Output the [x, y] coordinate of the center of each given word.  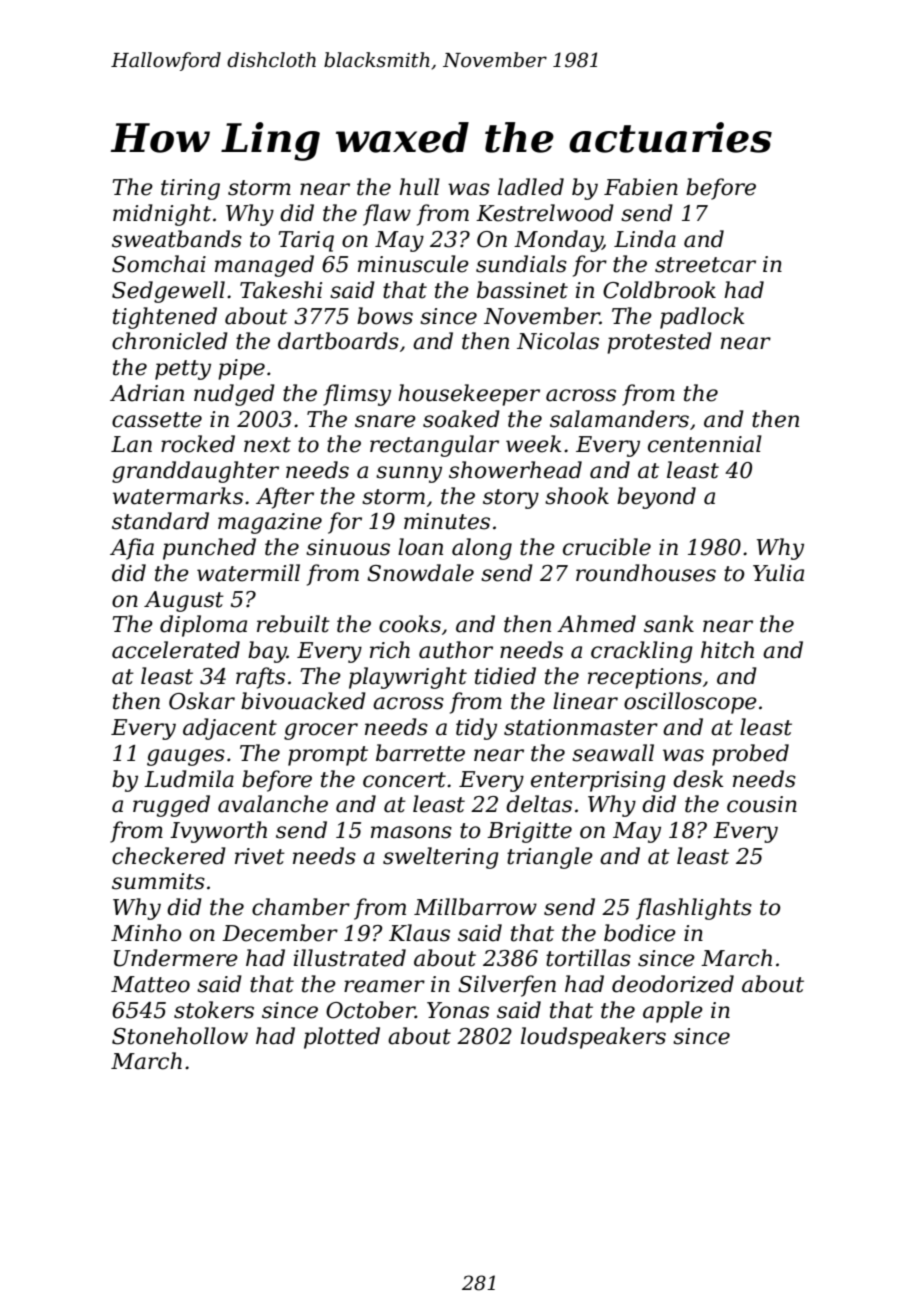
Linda [645, 239]
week [534, 444]
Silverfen [507, 986]
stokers [214, 1010]
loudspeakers [593, 1038]
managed [264, 266]
